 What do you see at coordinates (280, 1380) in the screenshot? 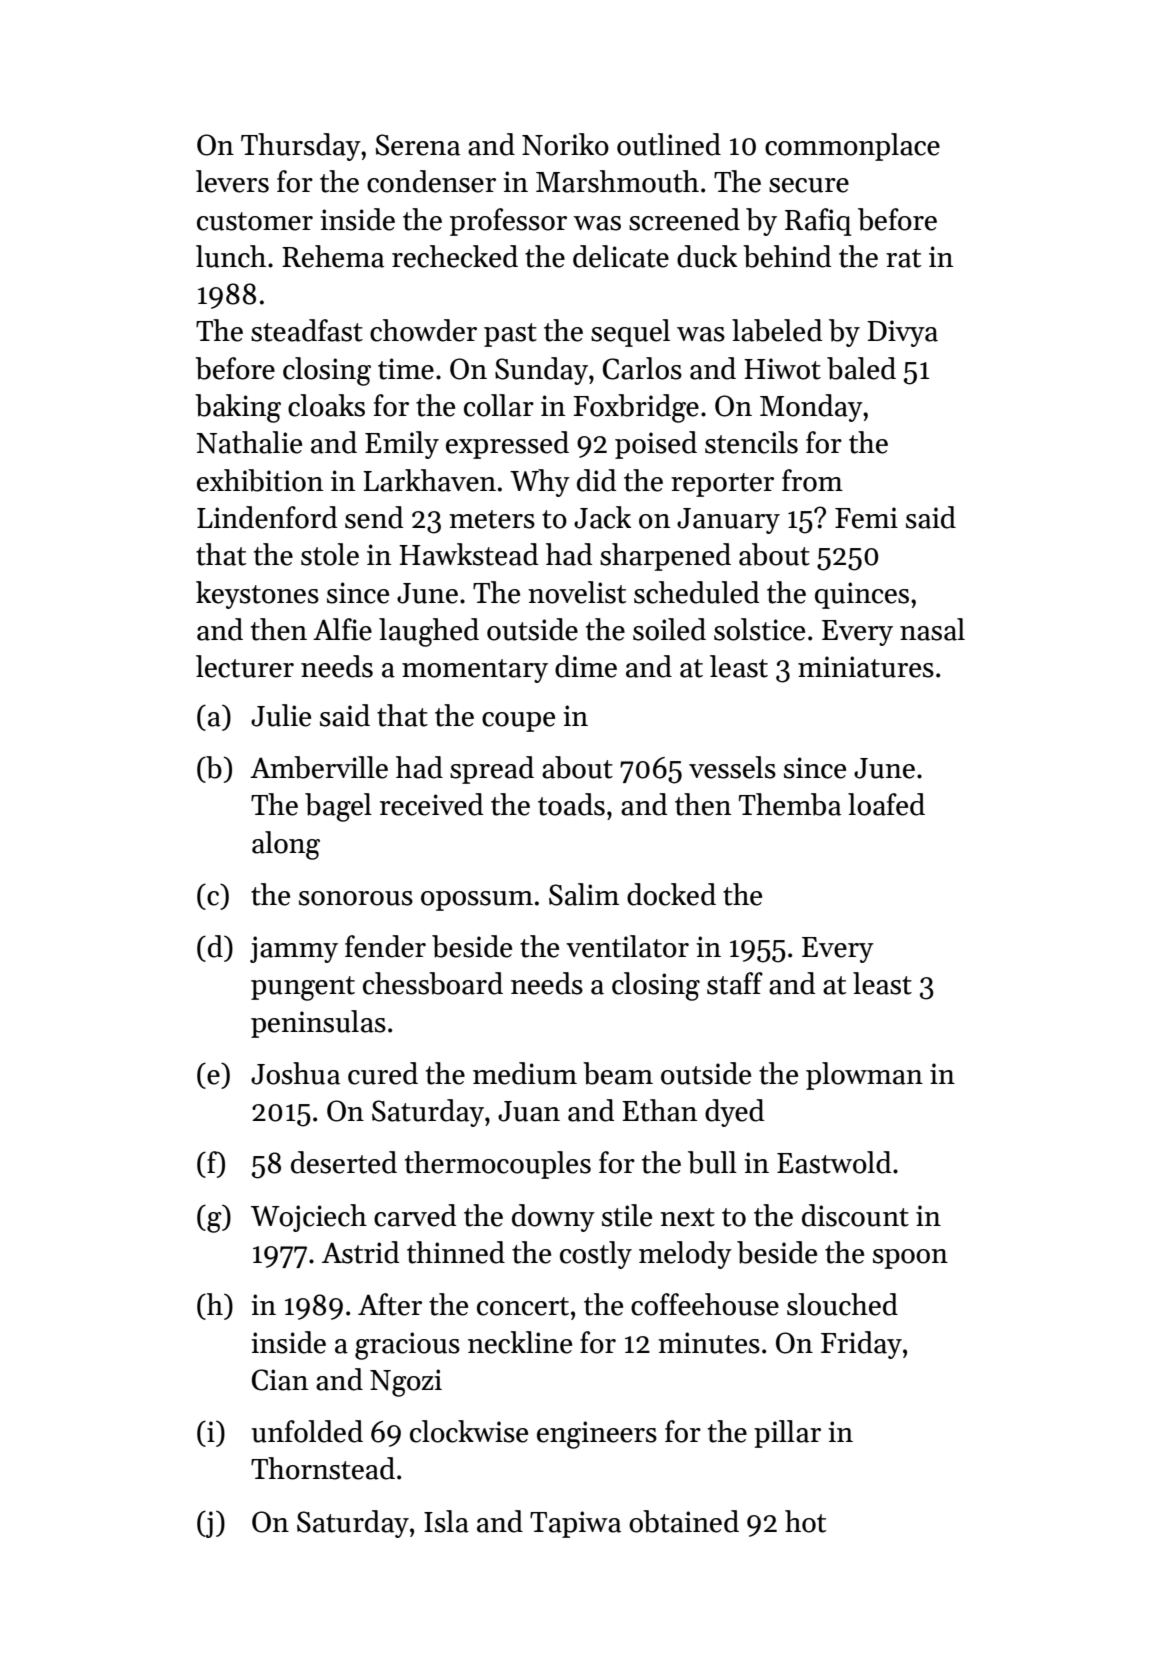
I see `Cian` at bounding box center [280, 1380].
